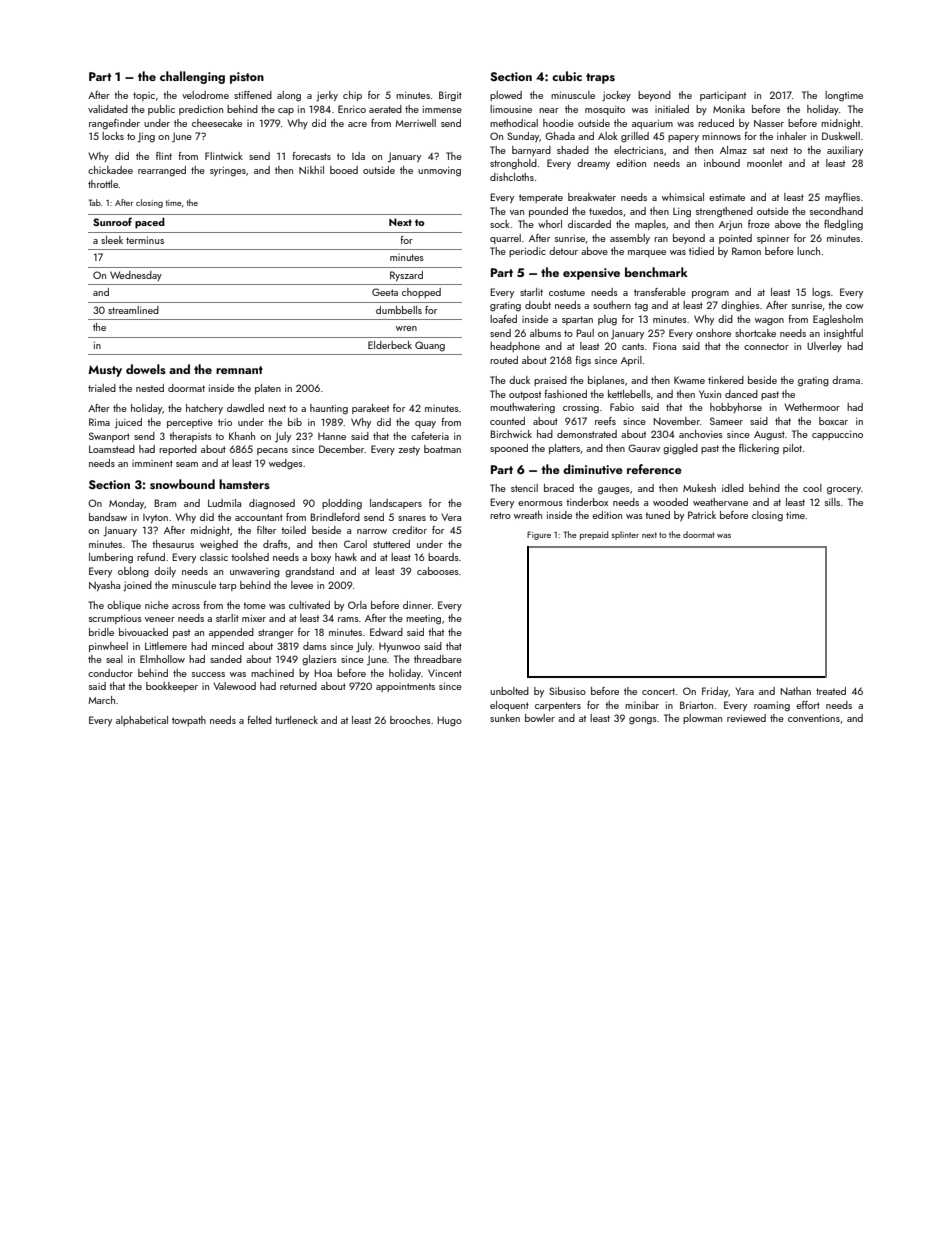  Describe the element at coordinates (567, 76) in the page. I see `cubic` at that location.
